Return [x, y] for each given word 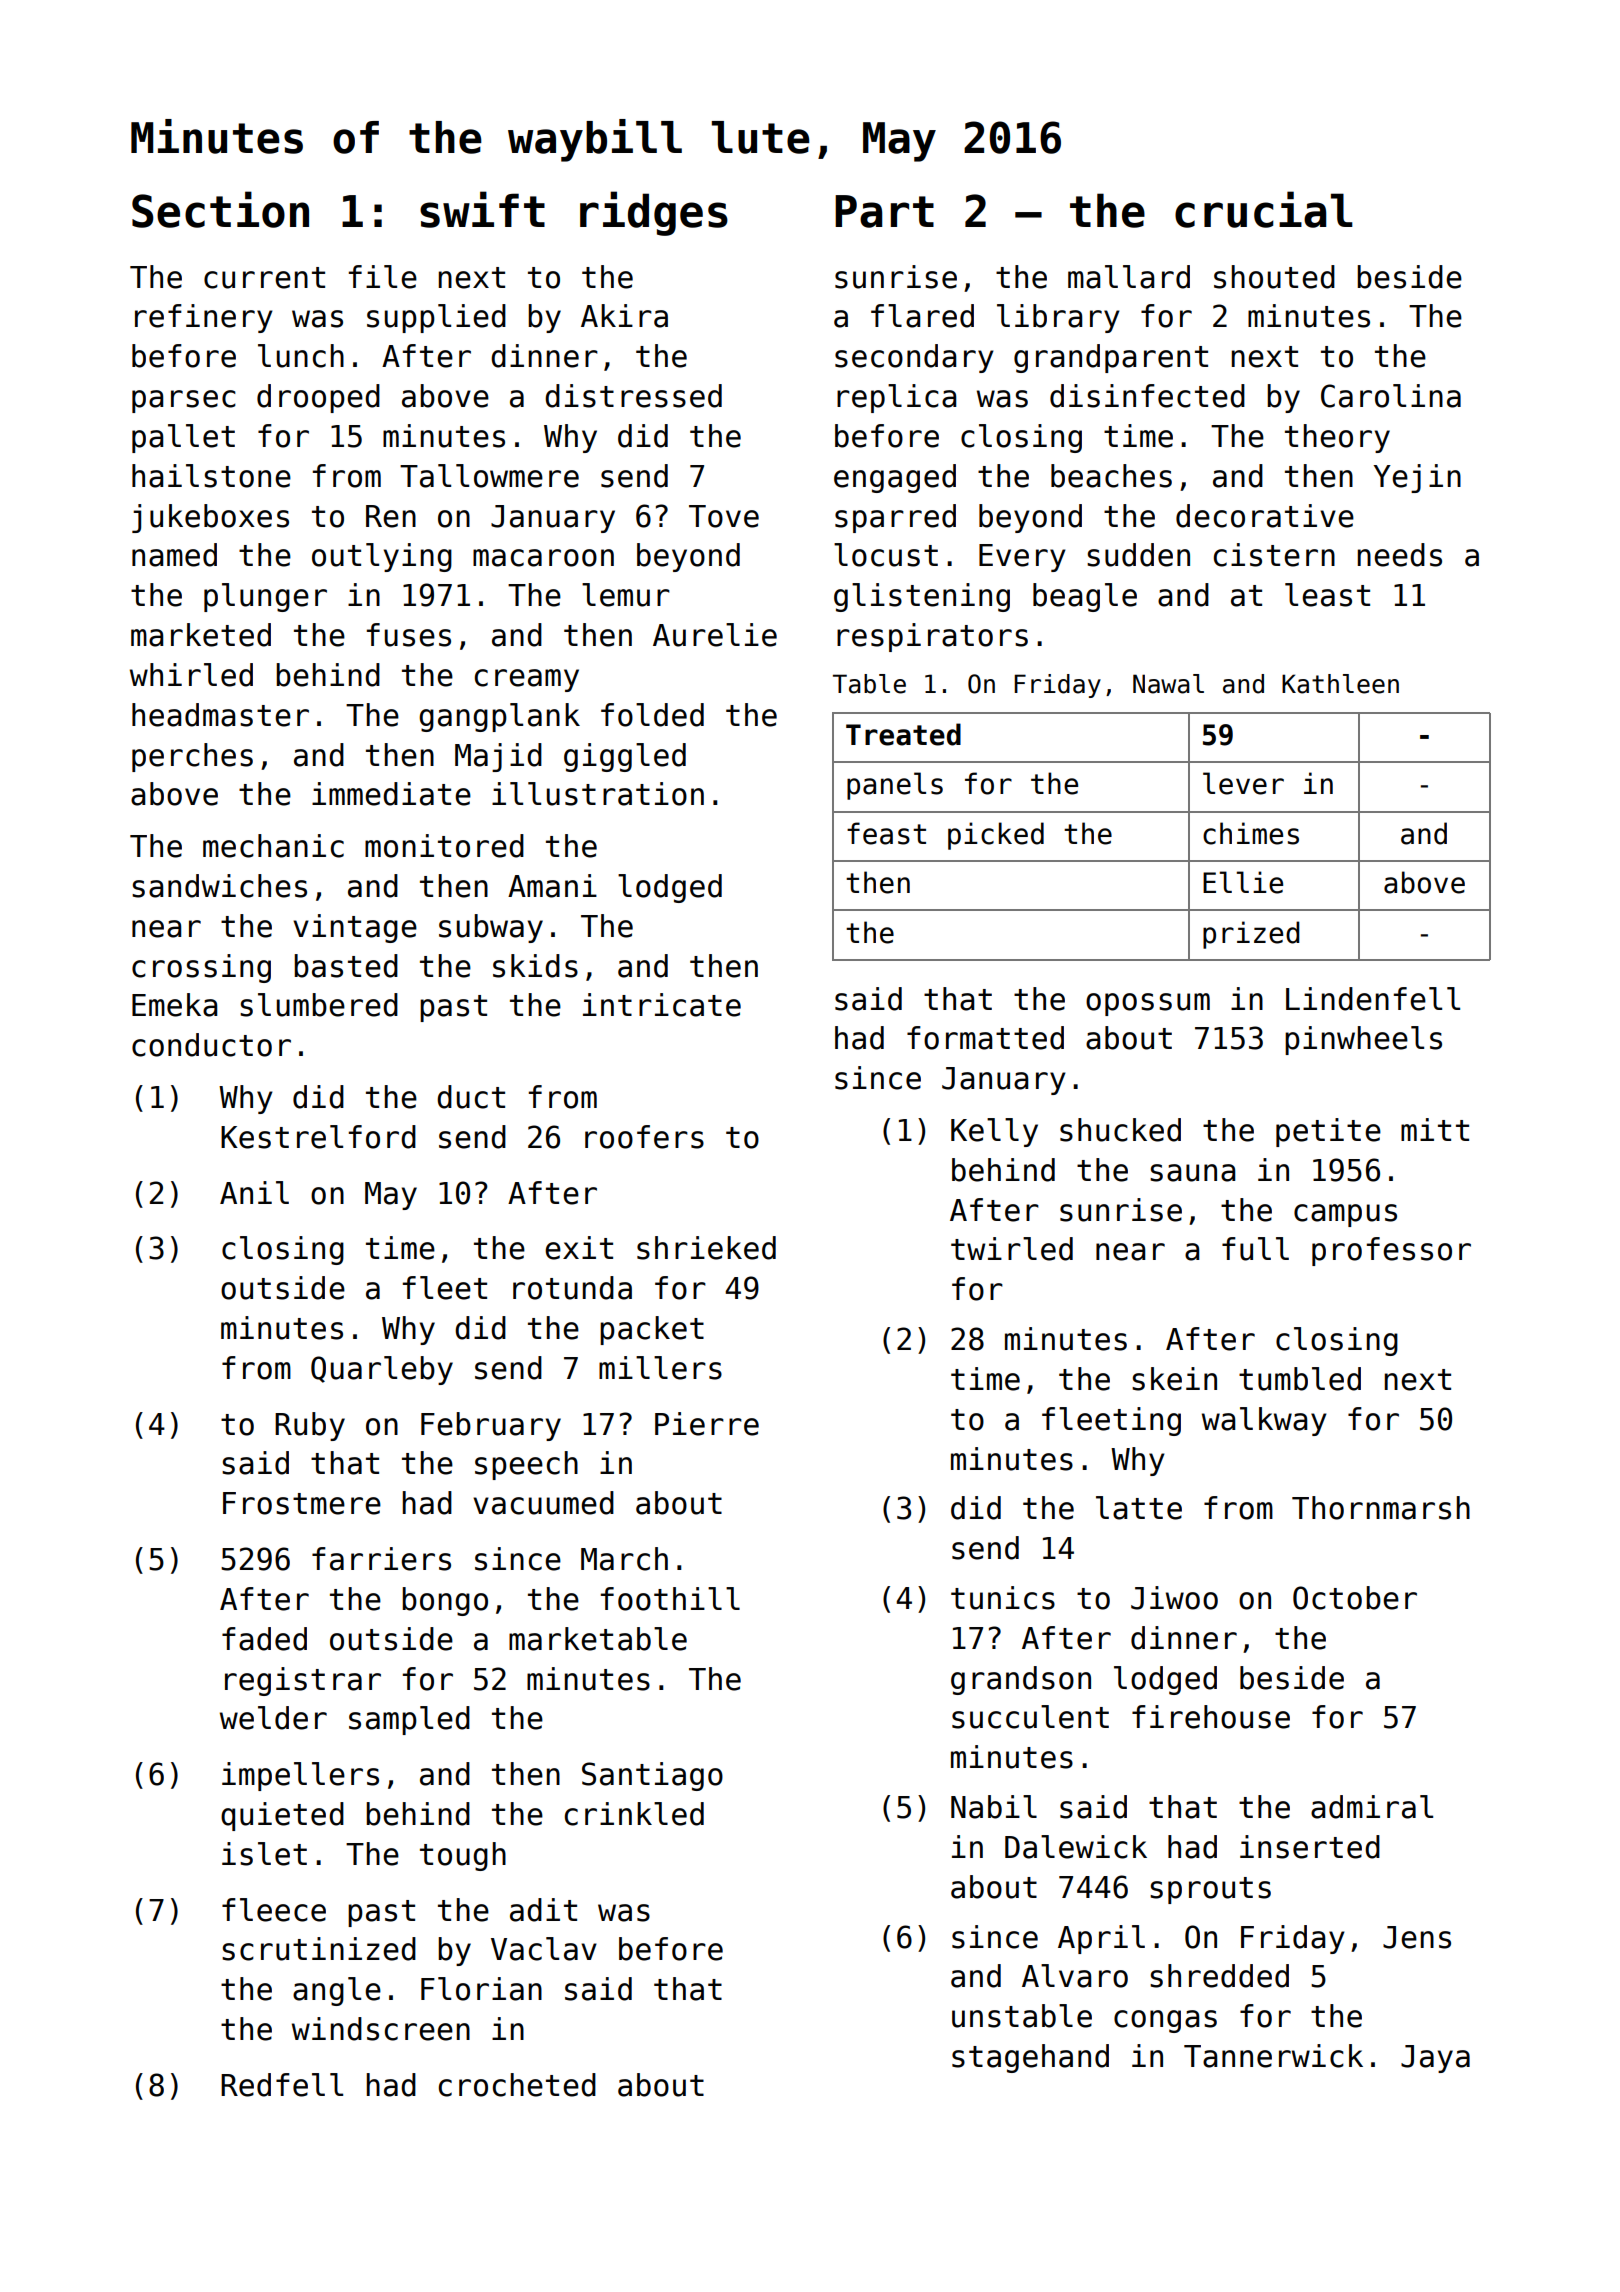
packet [652, 1330]
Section [220, 209]
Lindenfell [1373, 999]
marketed [201, 635]
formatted [985, 1038]
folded [652, 715]
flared [922, 316]
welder [273, 1718]
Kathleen [1340, 684]
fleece [274, 1910]
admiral [1372, 1807]
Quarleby [382, 1370]
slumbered [319, 1005]
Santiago [652, 1776]
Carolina [1391, 396]
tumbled [1300, 1379]
